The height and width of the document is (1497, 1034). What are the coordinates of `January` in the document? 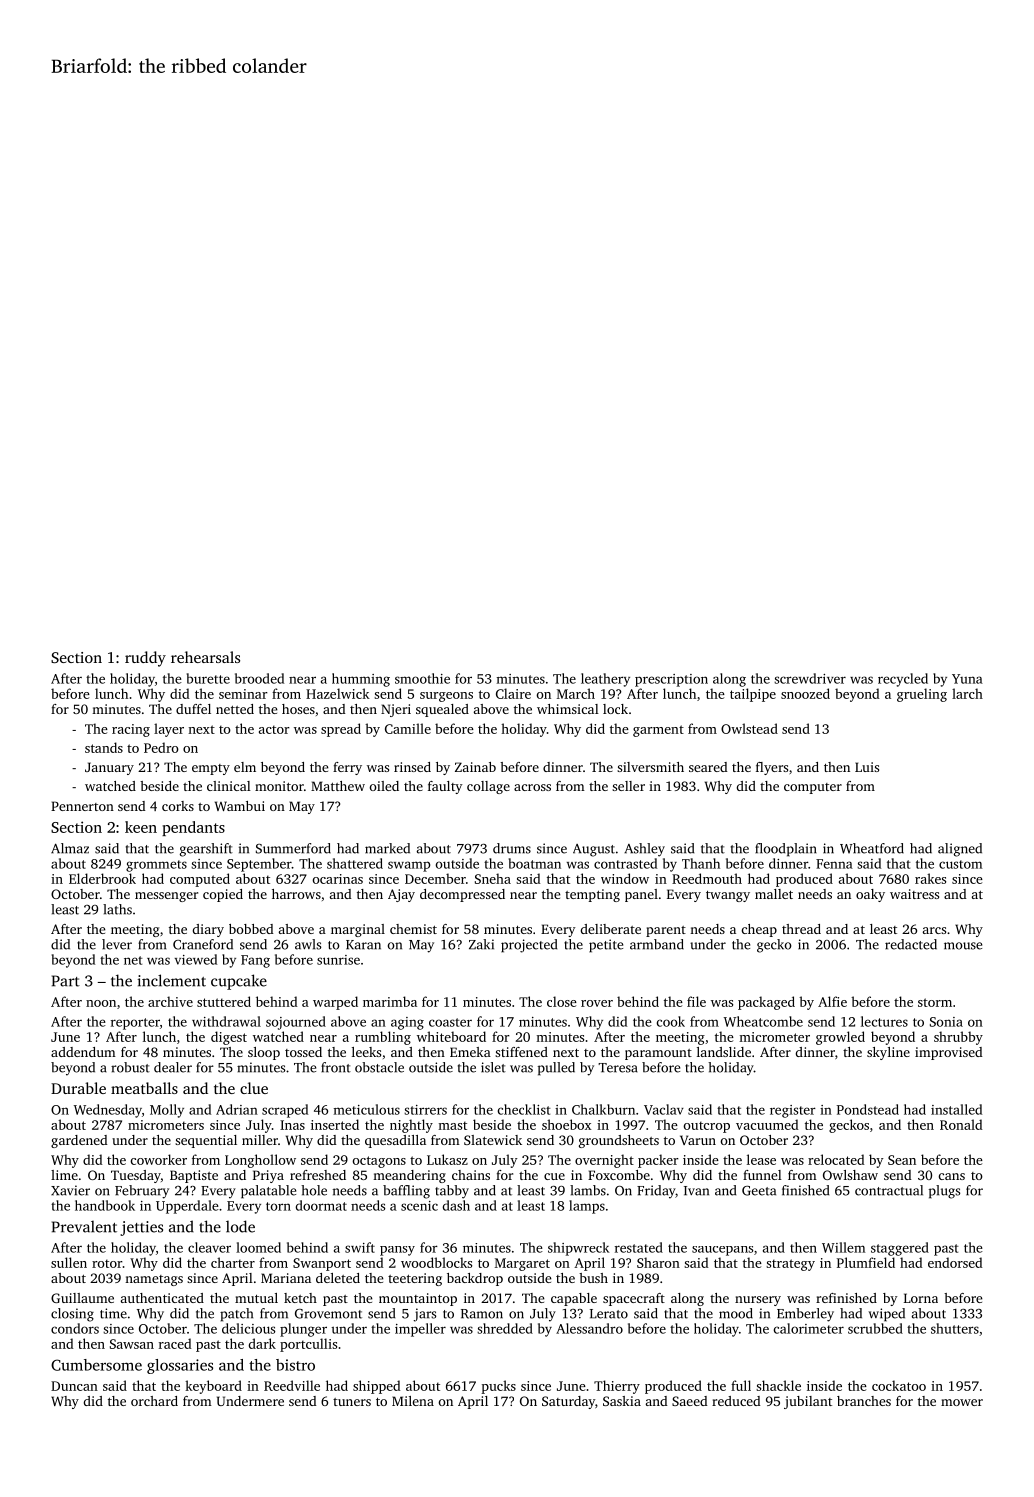 It's located at (109, 768).
